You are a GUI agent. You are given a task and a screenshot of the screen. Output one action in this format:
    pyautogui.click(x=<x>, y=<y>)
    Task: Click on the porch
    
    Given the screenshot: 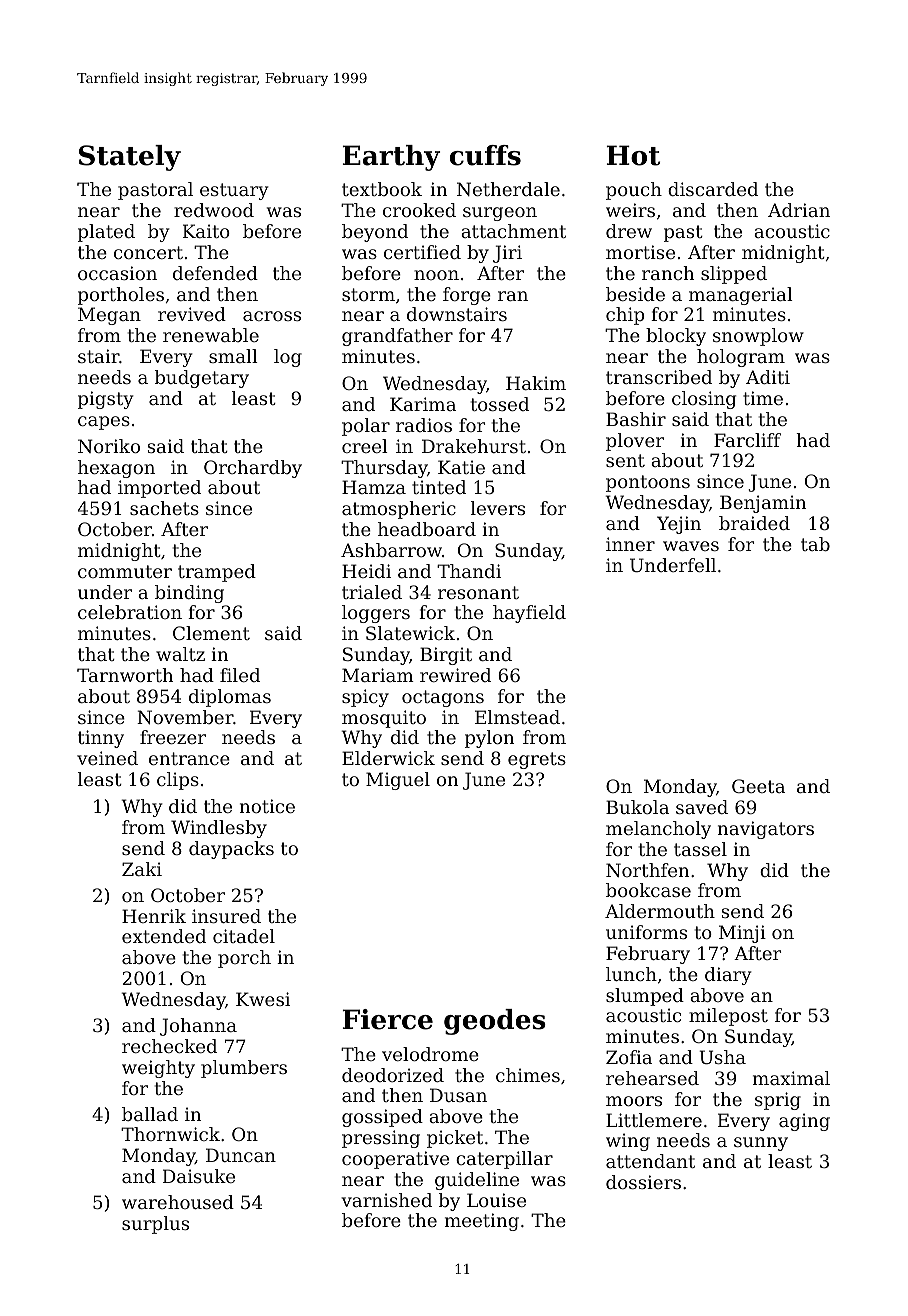 What is the action you would take?
    pyautogui.click(x=244, y=959)
